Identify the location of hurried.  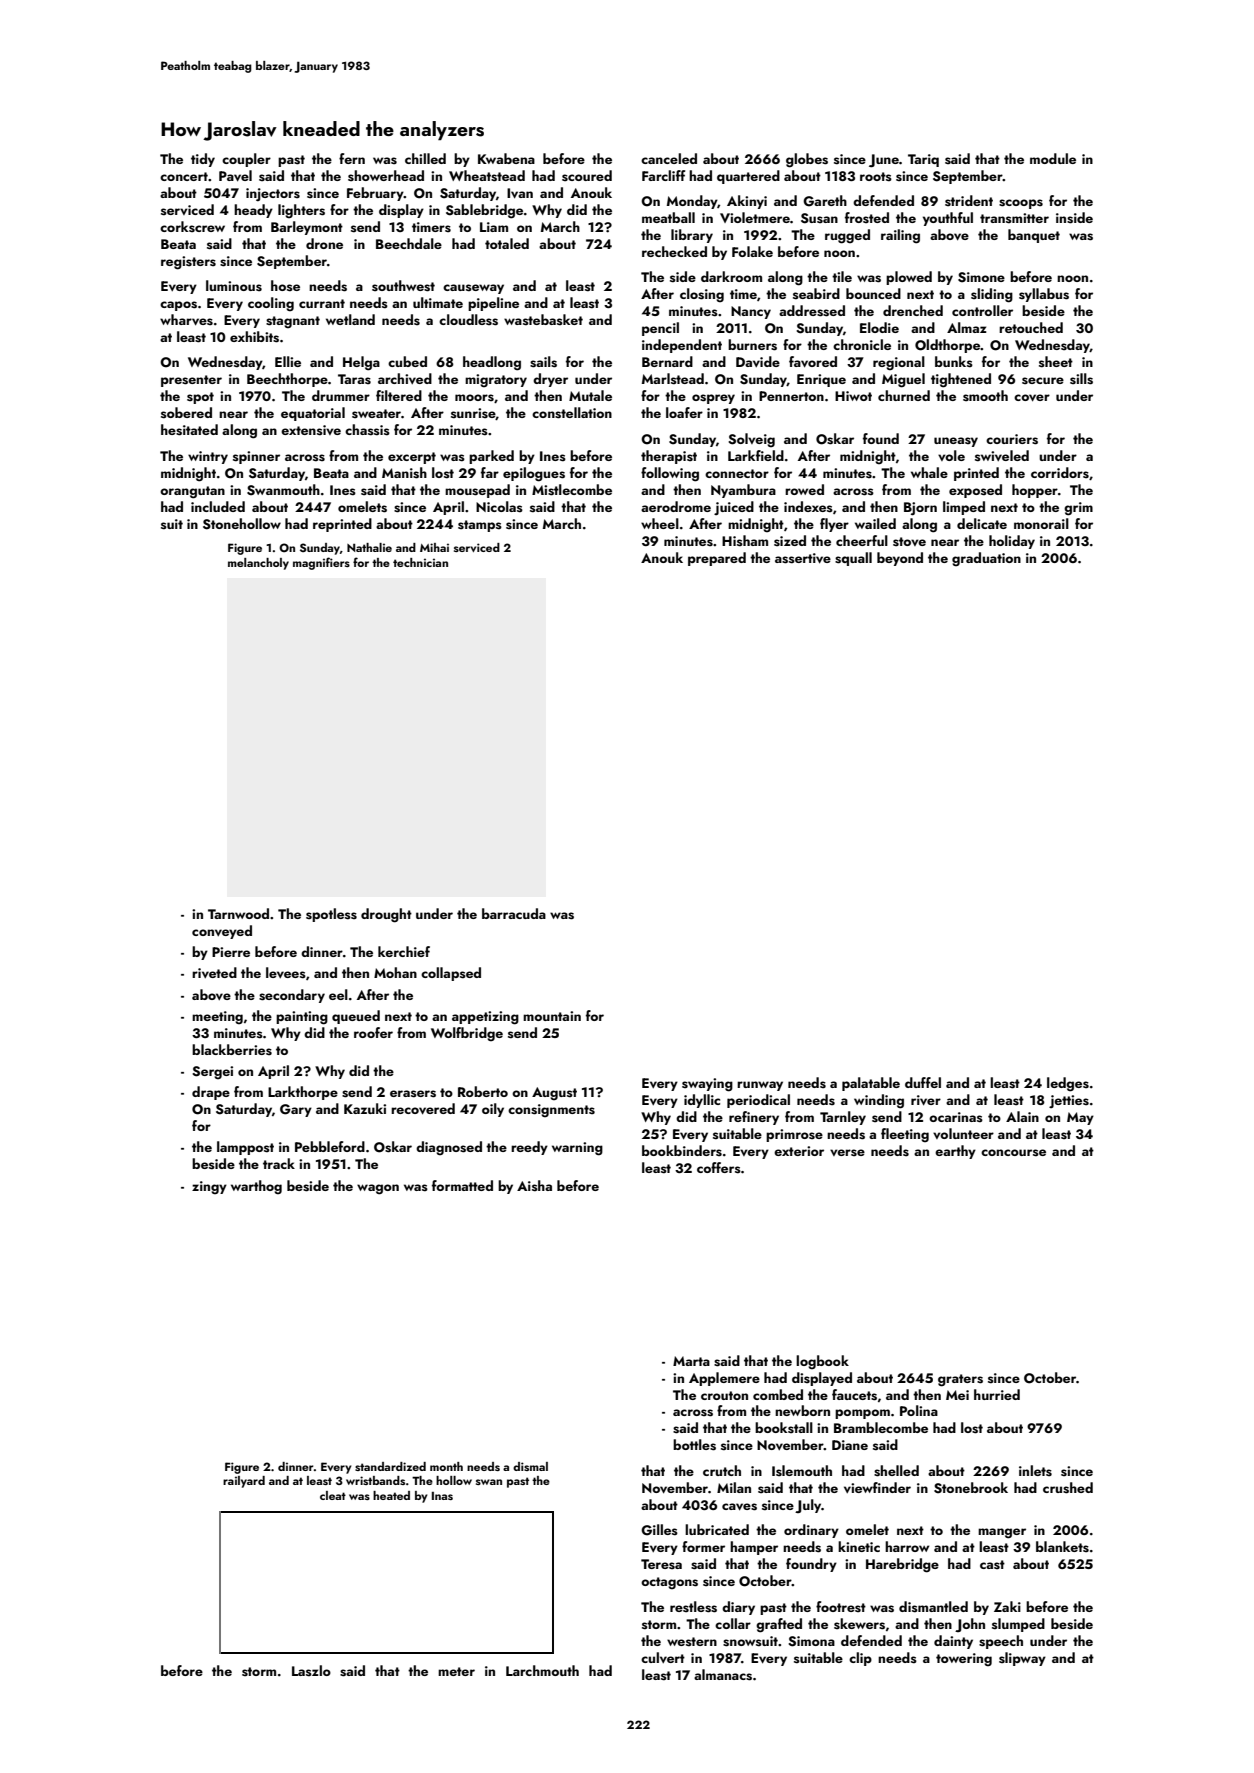
(997, 1394).
